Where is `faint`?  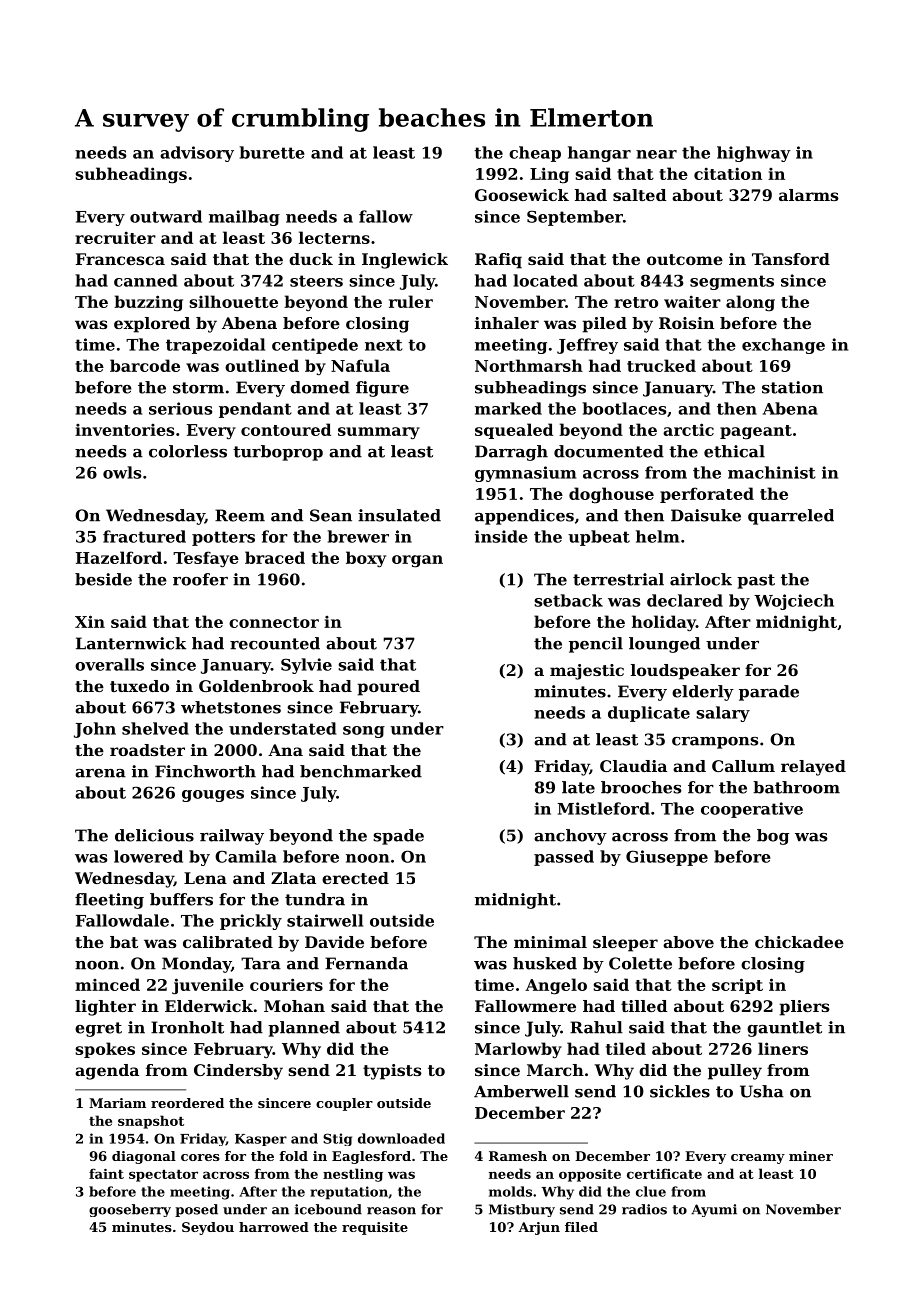 faint is located at coordinates (106, 1173).
